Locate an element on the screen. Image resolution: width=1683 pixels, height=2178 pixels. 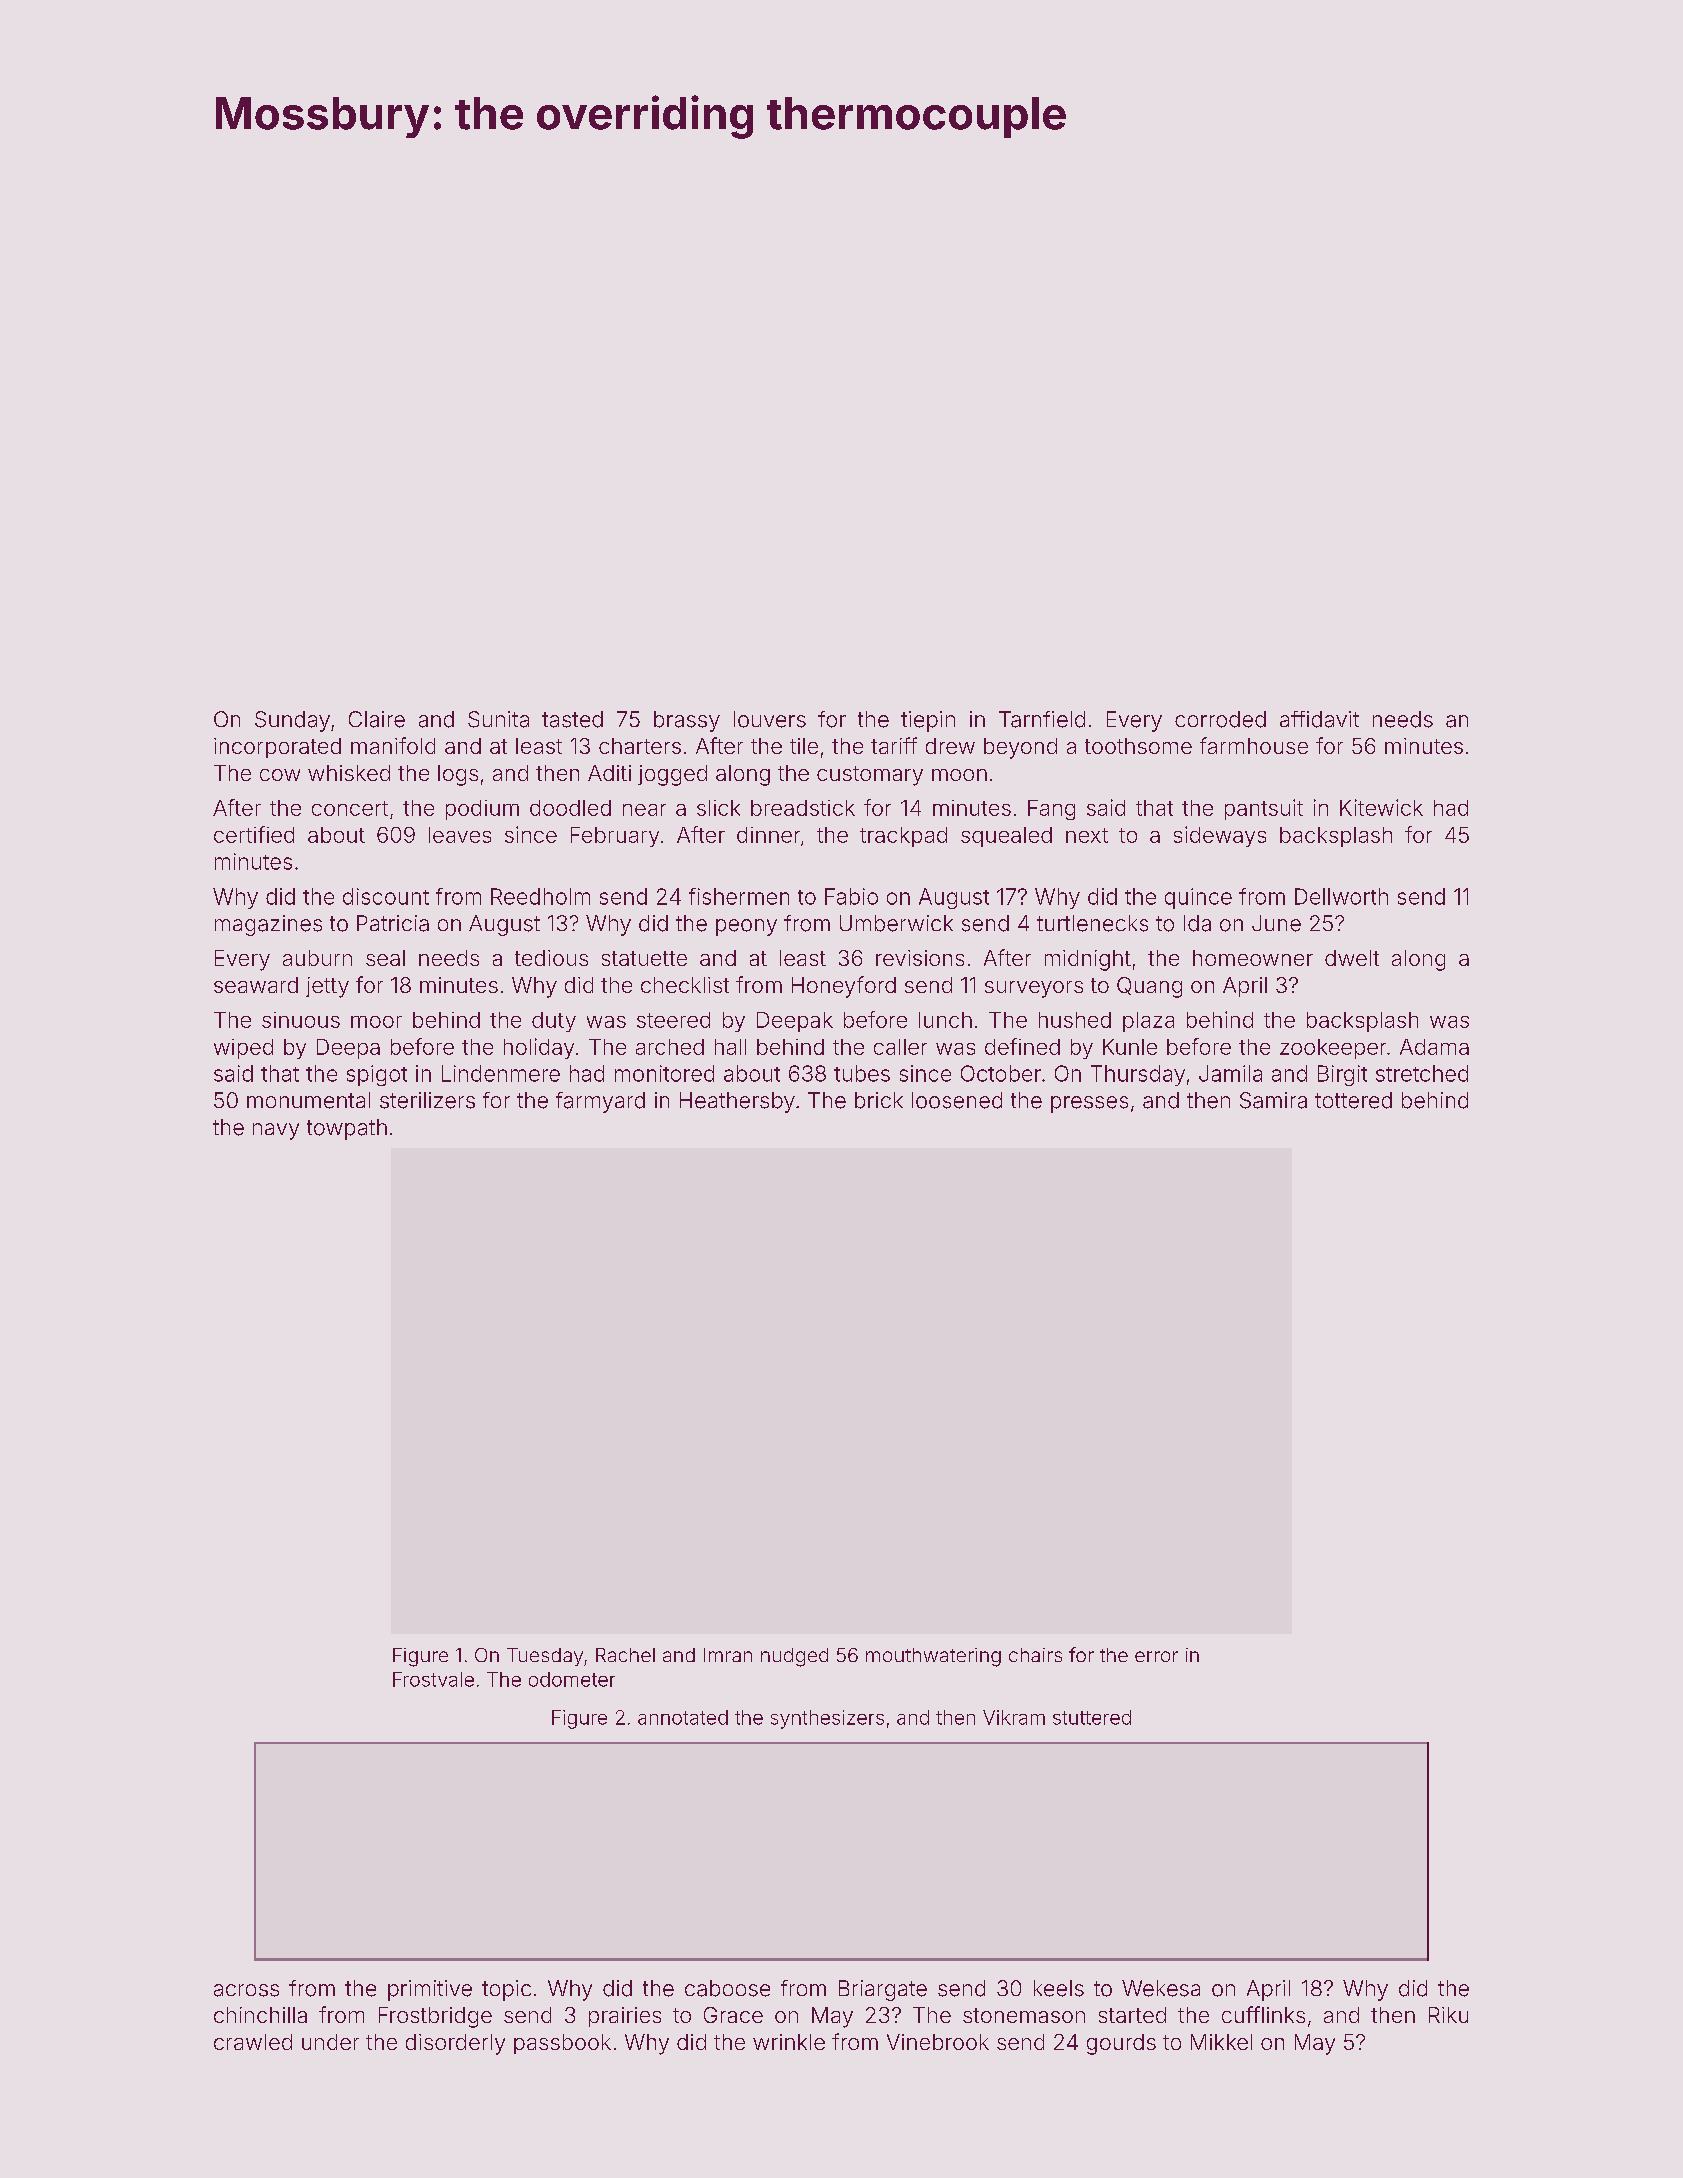
error is located at coordinates (1156, 1656).
